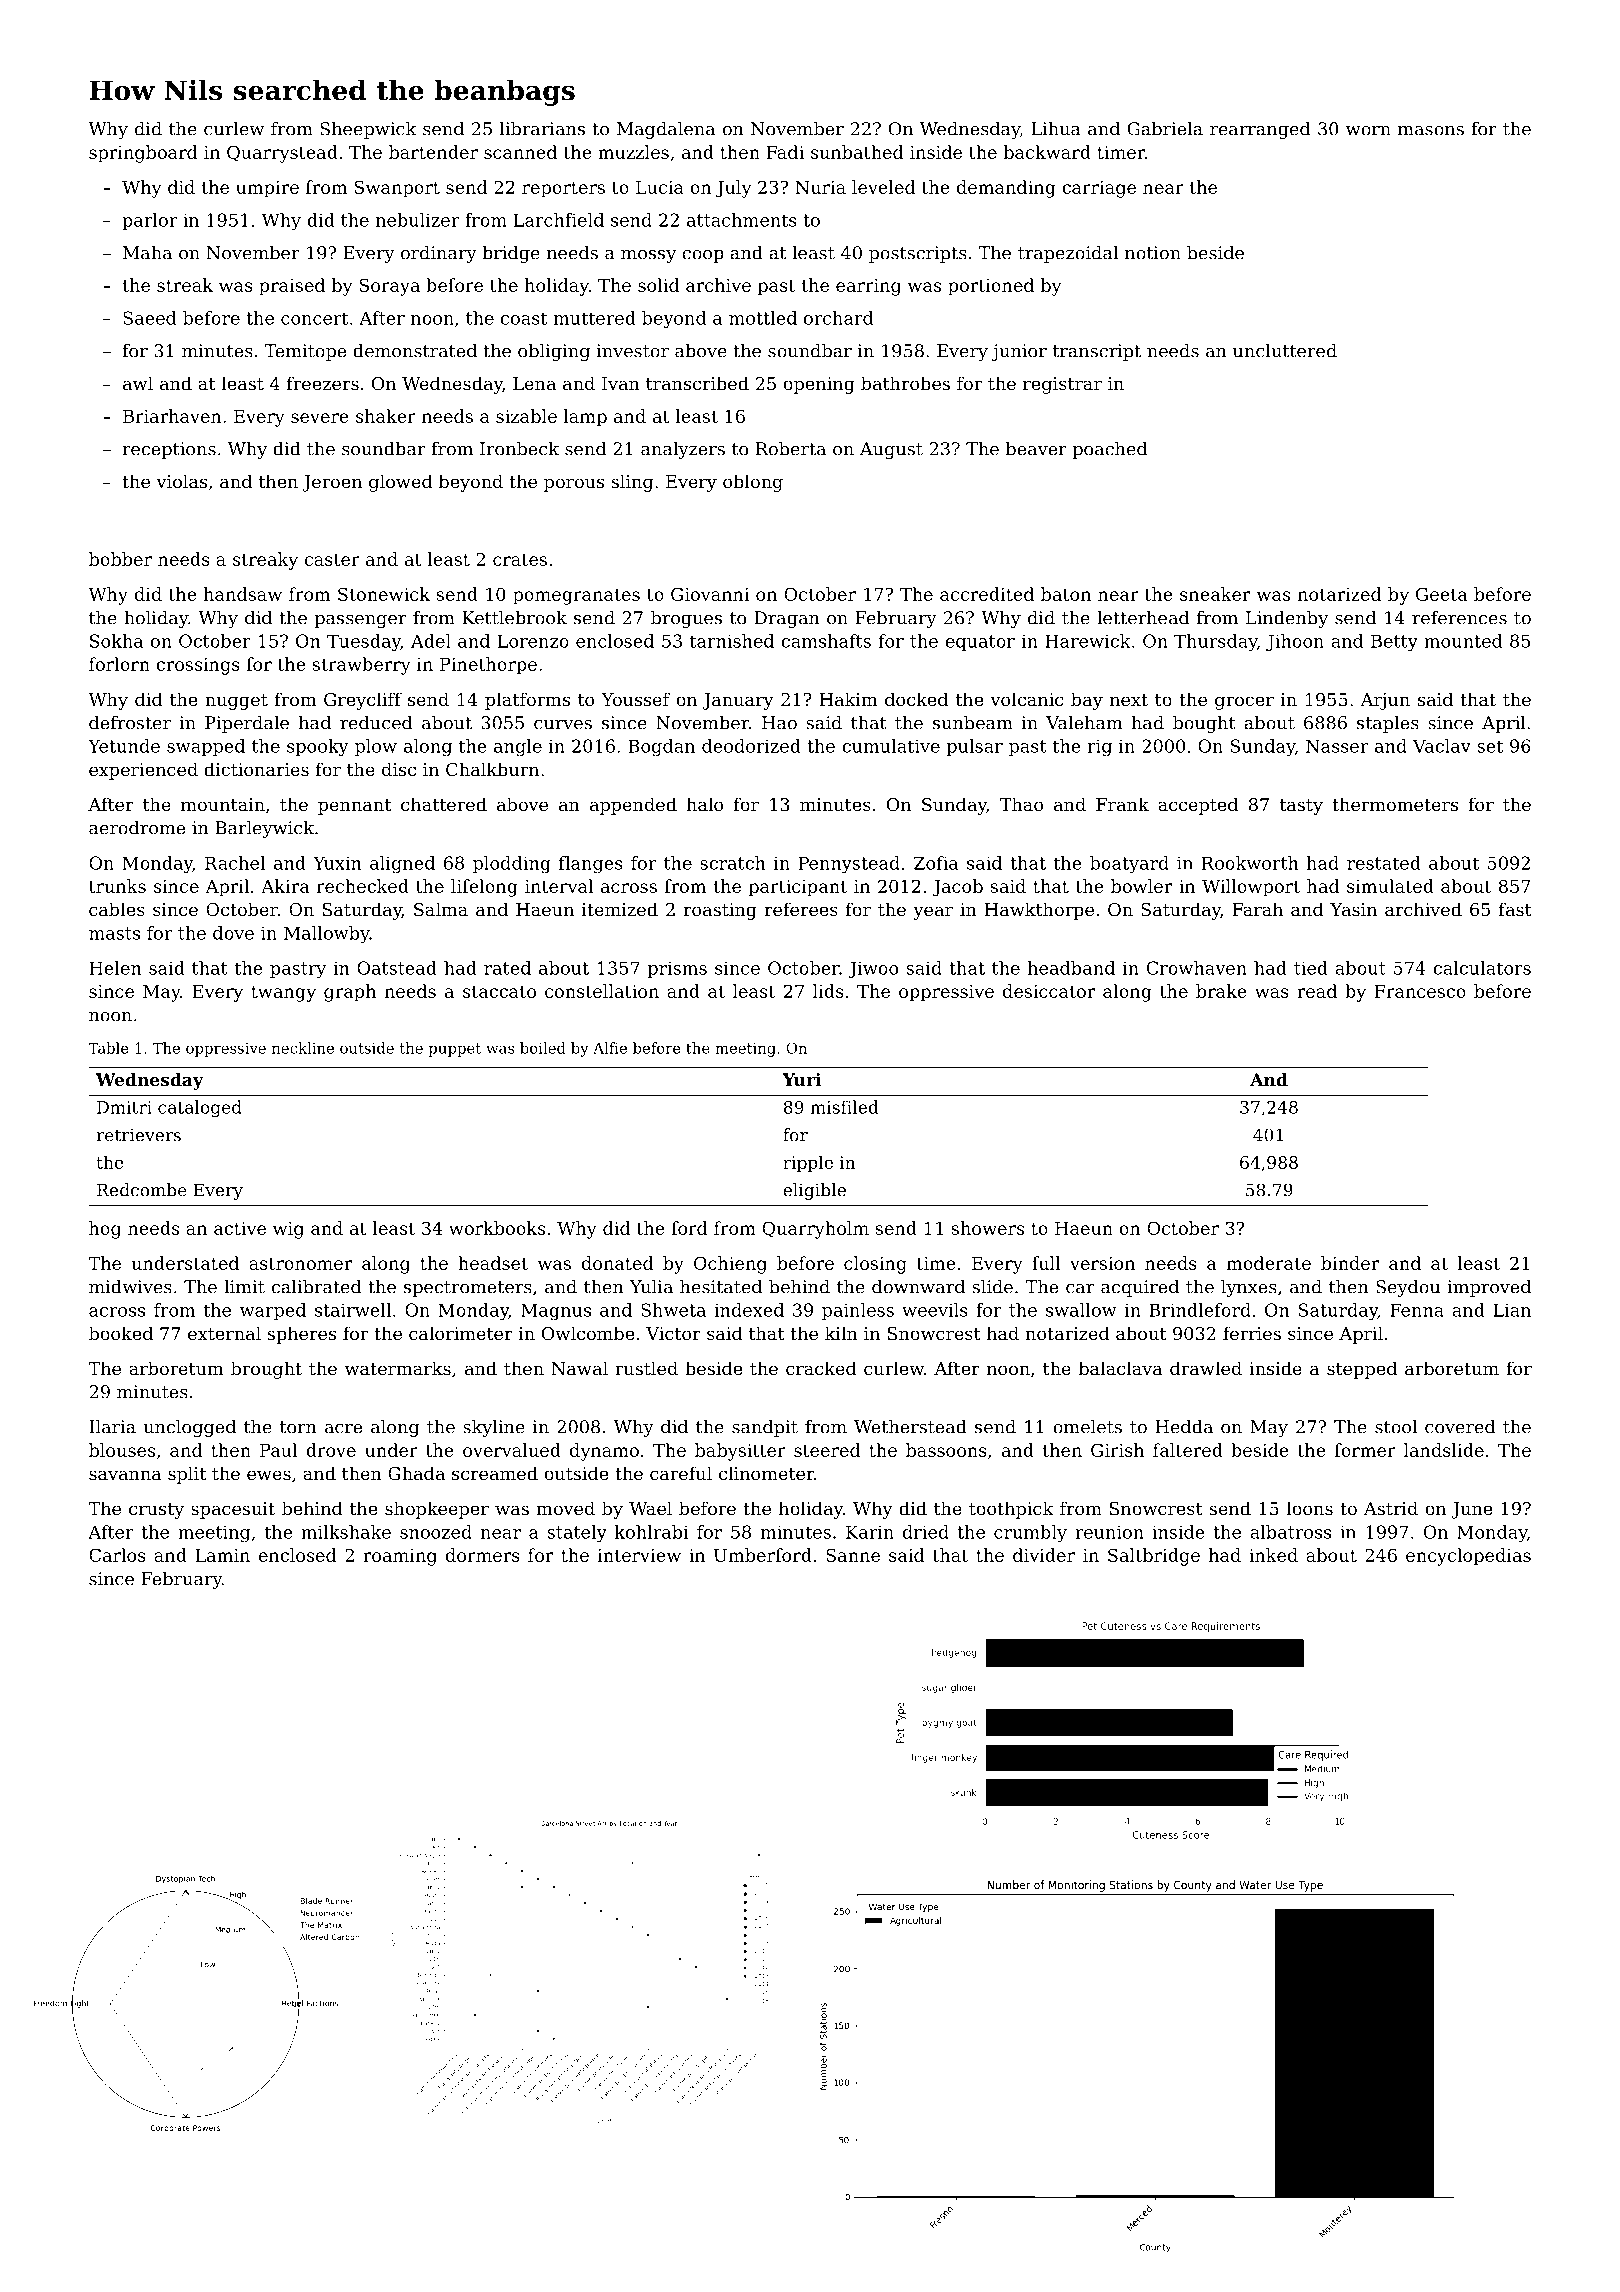 This screenshot has width=1620, height=2292. What do you see at coordinates (108, 1048) in the screenshot?
I see `Table` at bounding box center [108, 1048].
